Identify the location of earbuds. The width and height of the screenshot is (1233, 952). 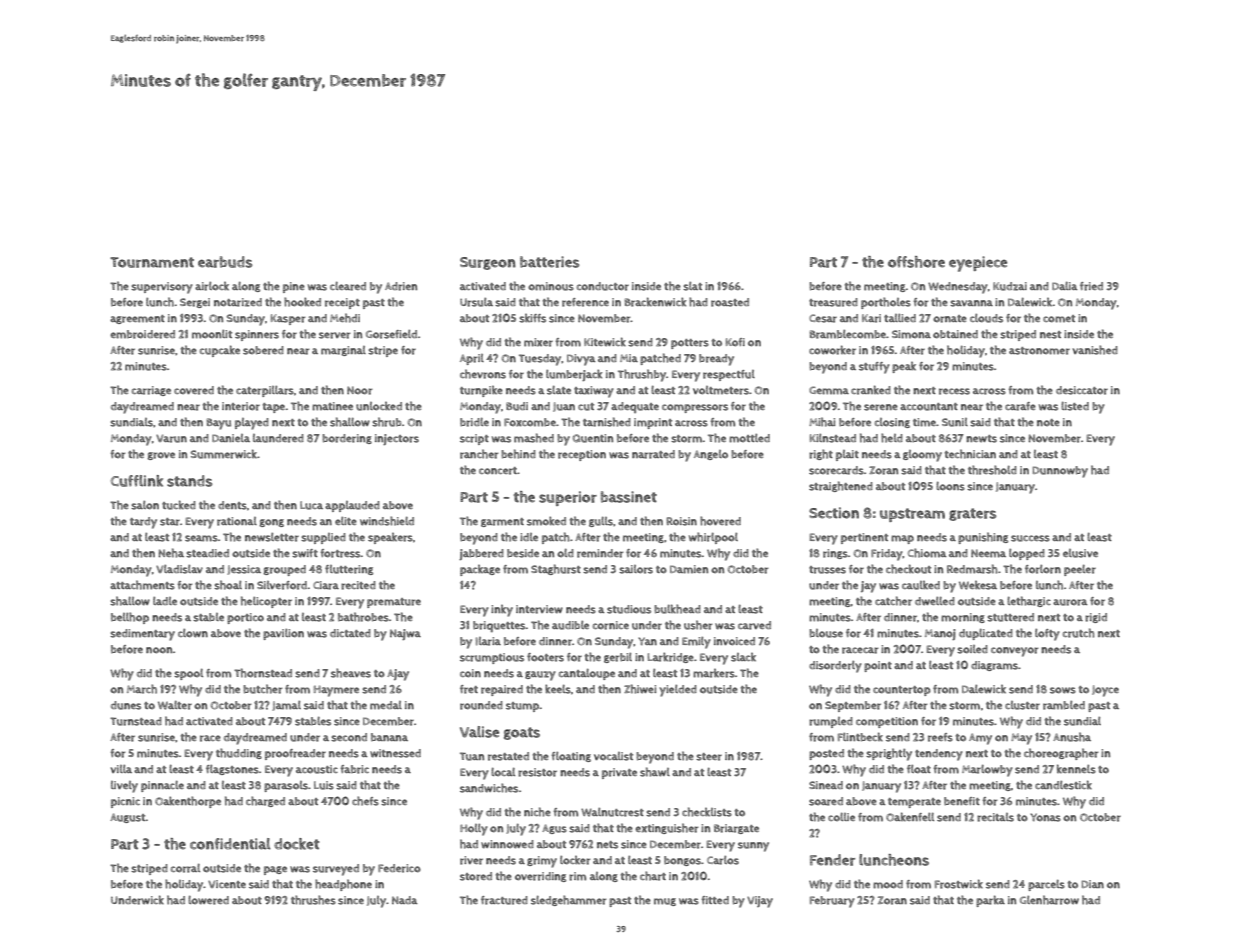
(225, 262).
